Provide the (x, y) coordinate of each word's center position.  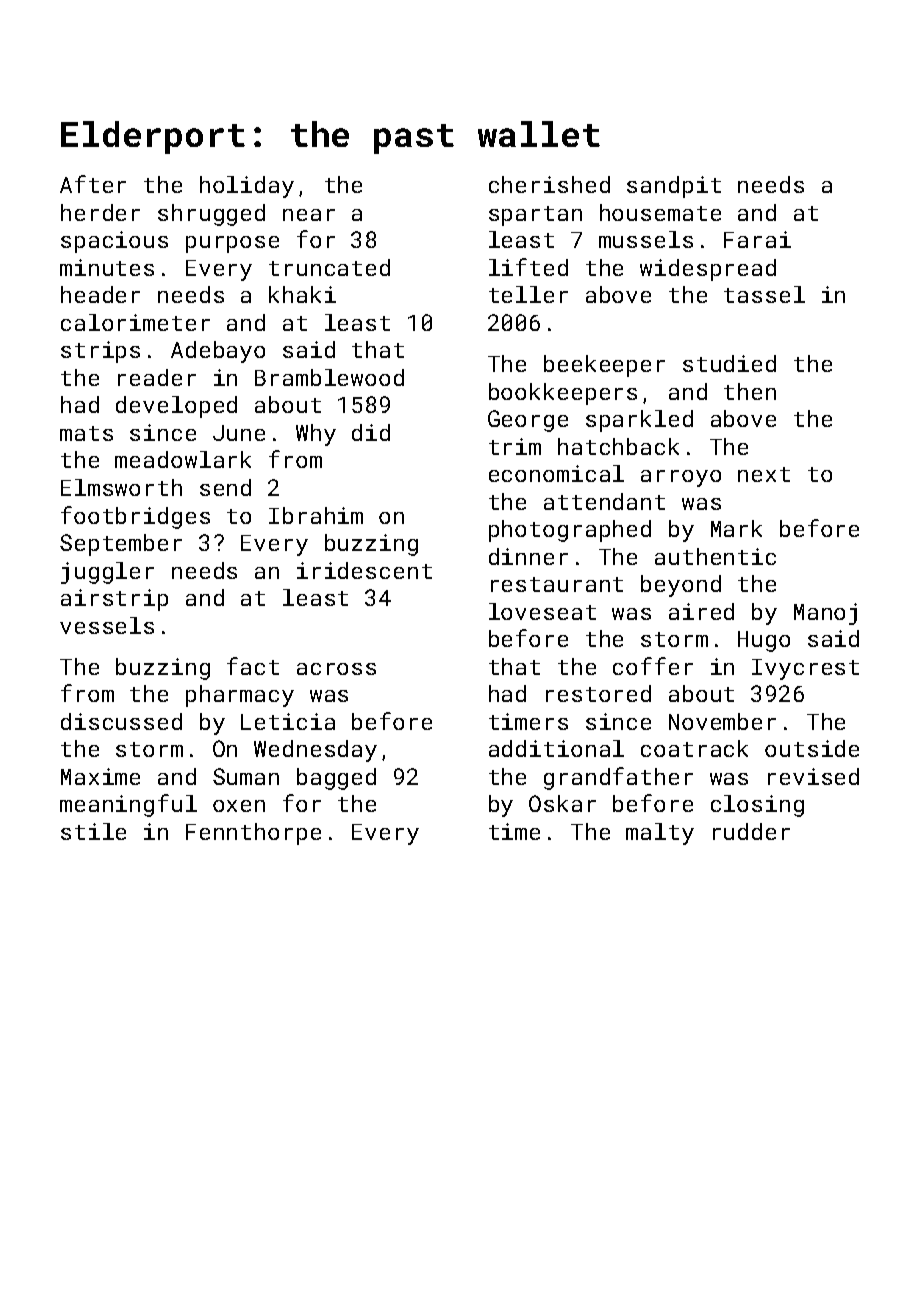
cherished (549, 184)
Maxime (100, 776)
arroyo (681, 478)
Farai (757, 239)
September (121, 545)
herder (100, 212)
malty (660, 834)
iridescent (364, 570)
